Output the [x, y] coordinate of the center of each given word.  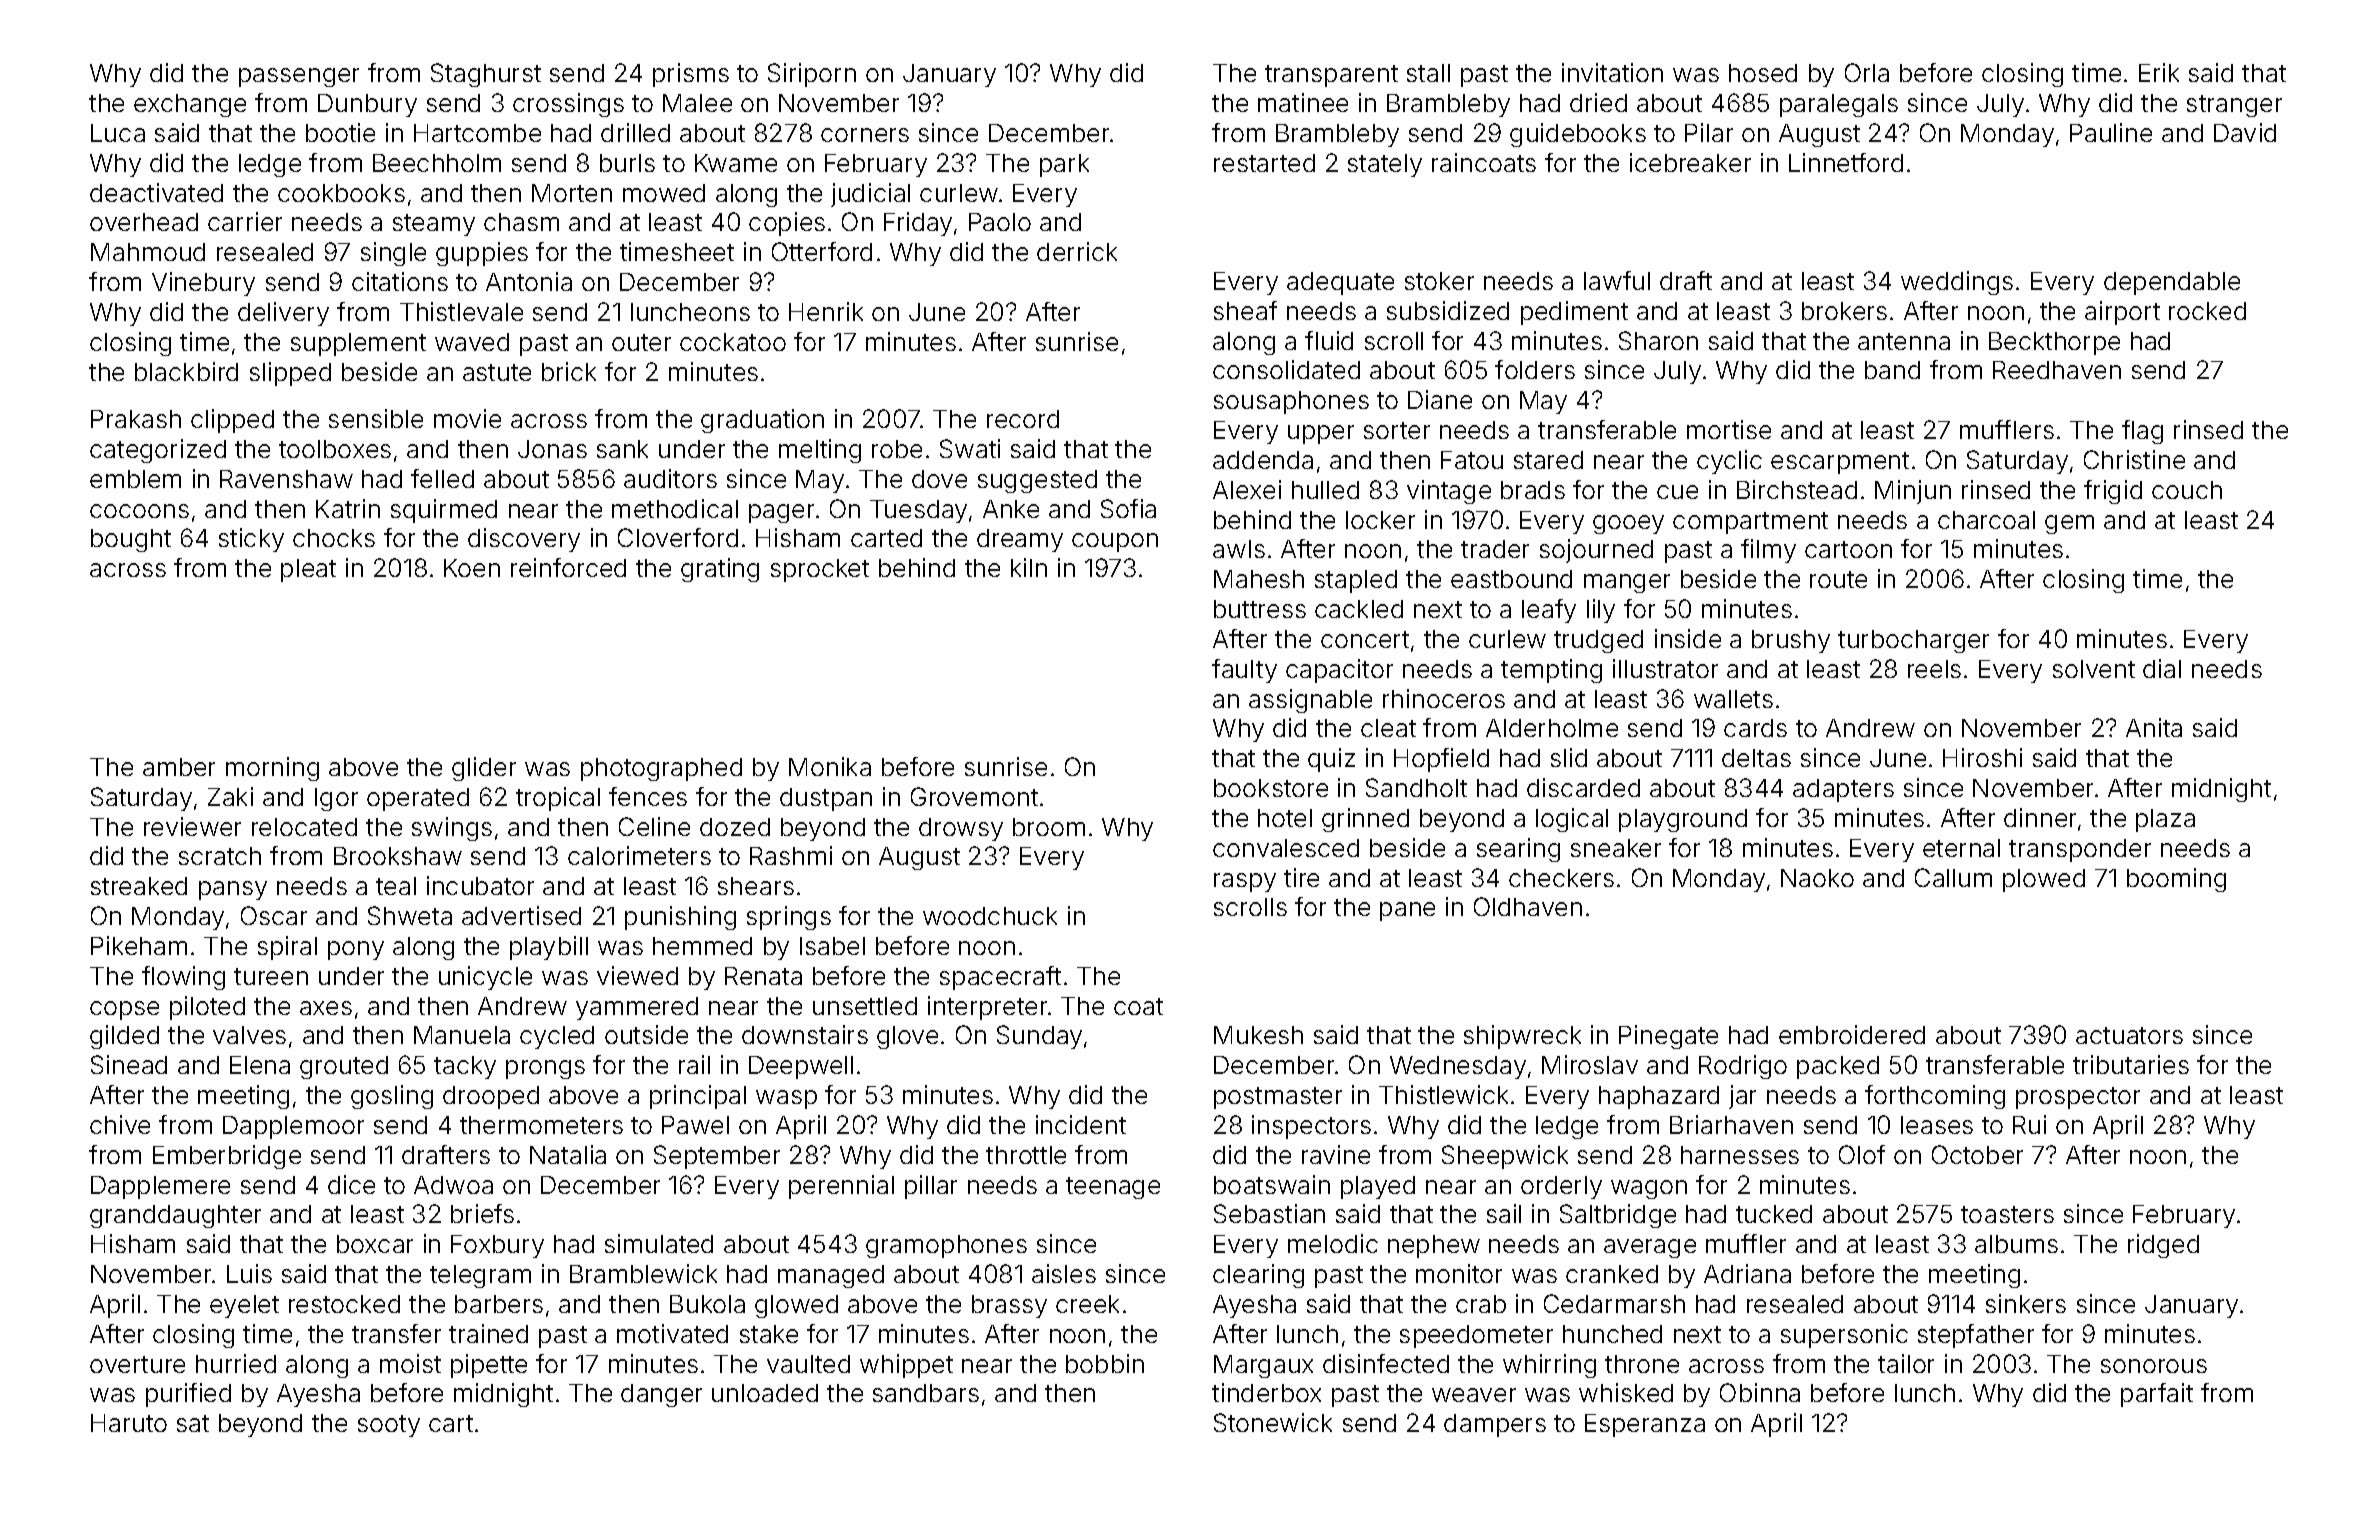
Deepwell [801, 1067]
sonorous [2154, 1366]
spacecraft [1000, 978]
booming [2176, 880]
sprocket [820, 570]
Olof [1862, 1154]
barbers [499, 1304]
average [1650, 1248]
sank [622, 449]
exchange [190, 105]
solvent [2094, 669]
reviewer [192, 826]
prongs [545, 1069]
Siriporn [812, 75]
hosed [1763, 73]
